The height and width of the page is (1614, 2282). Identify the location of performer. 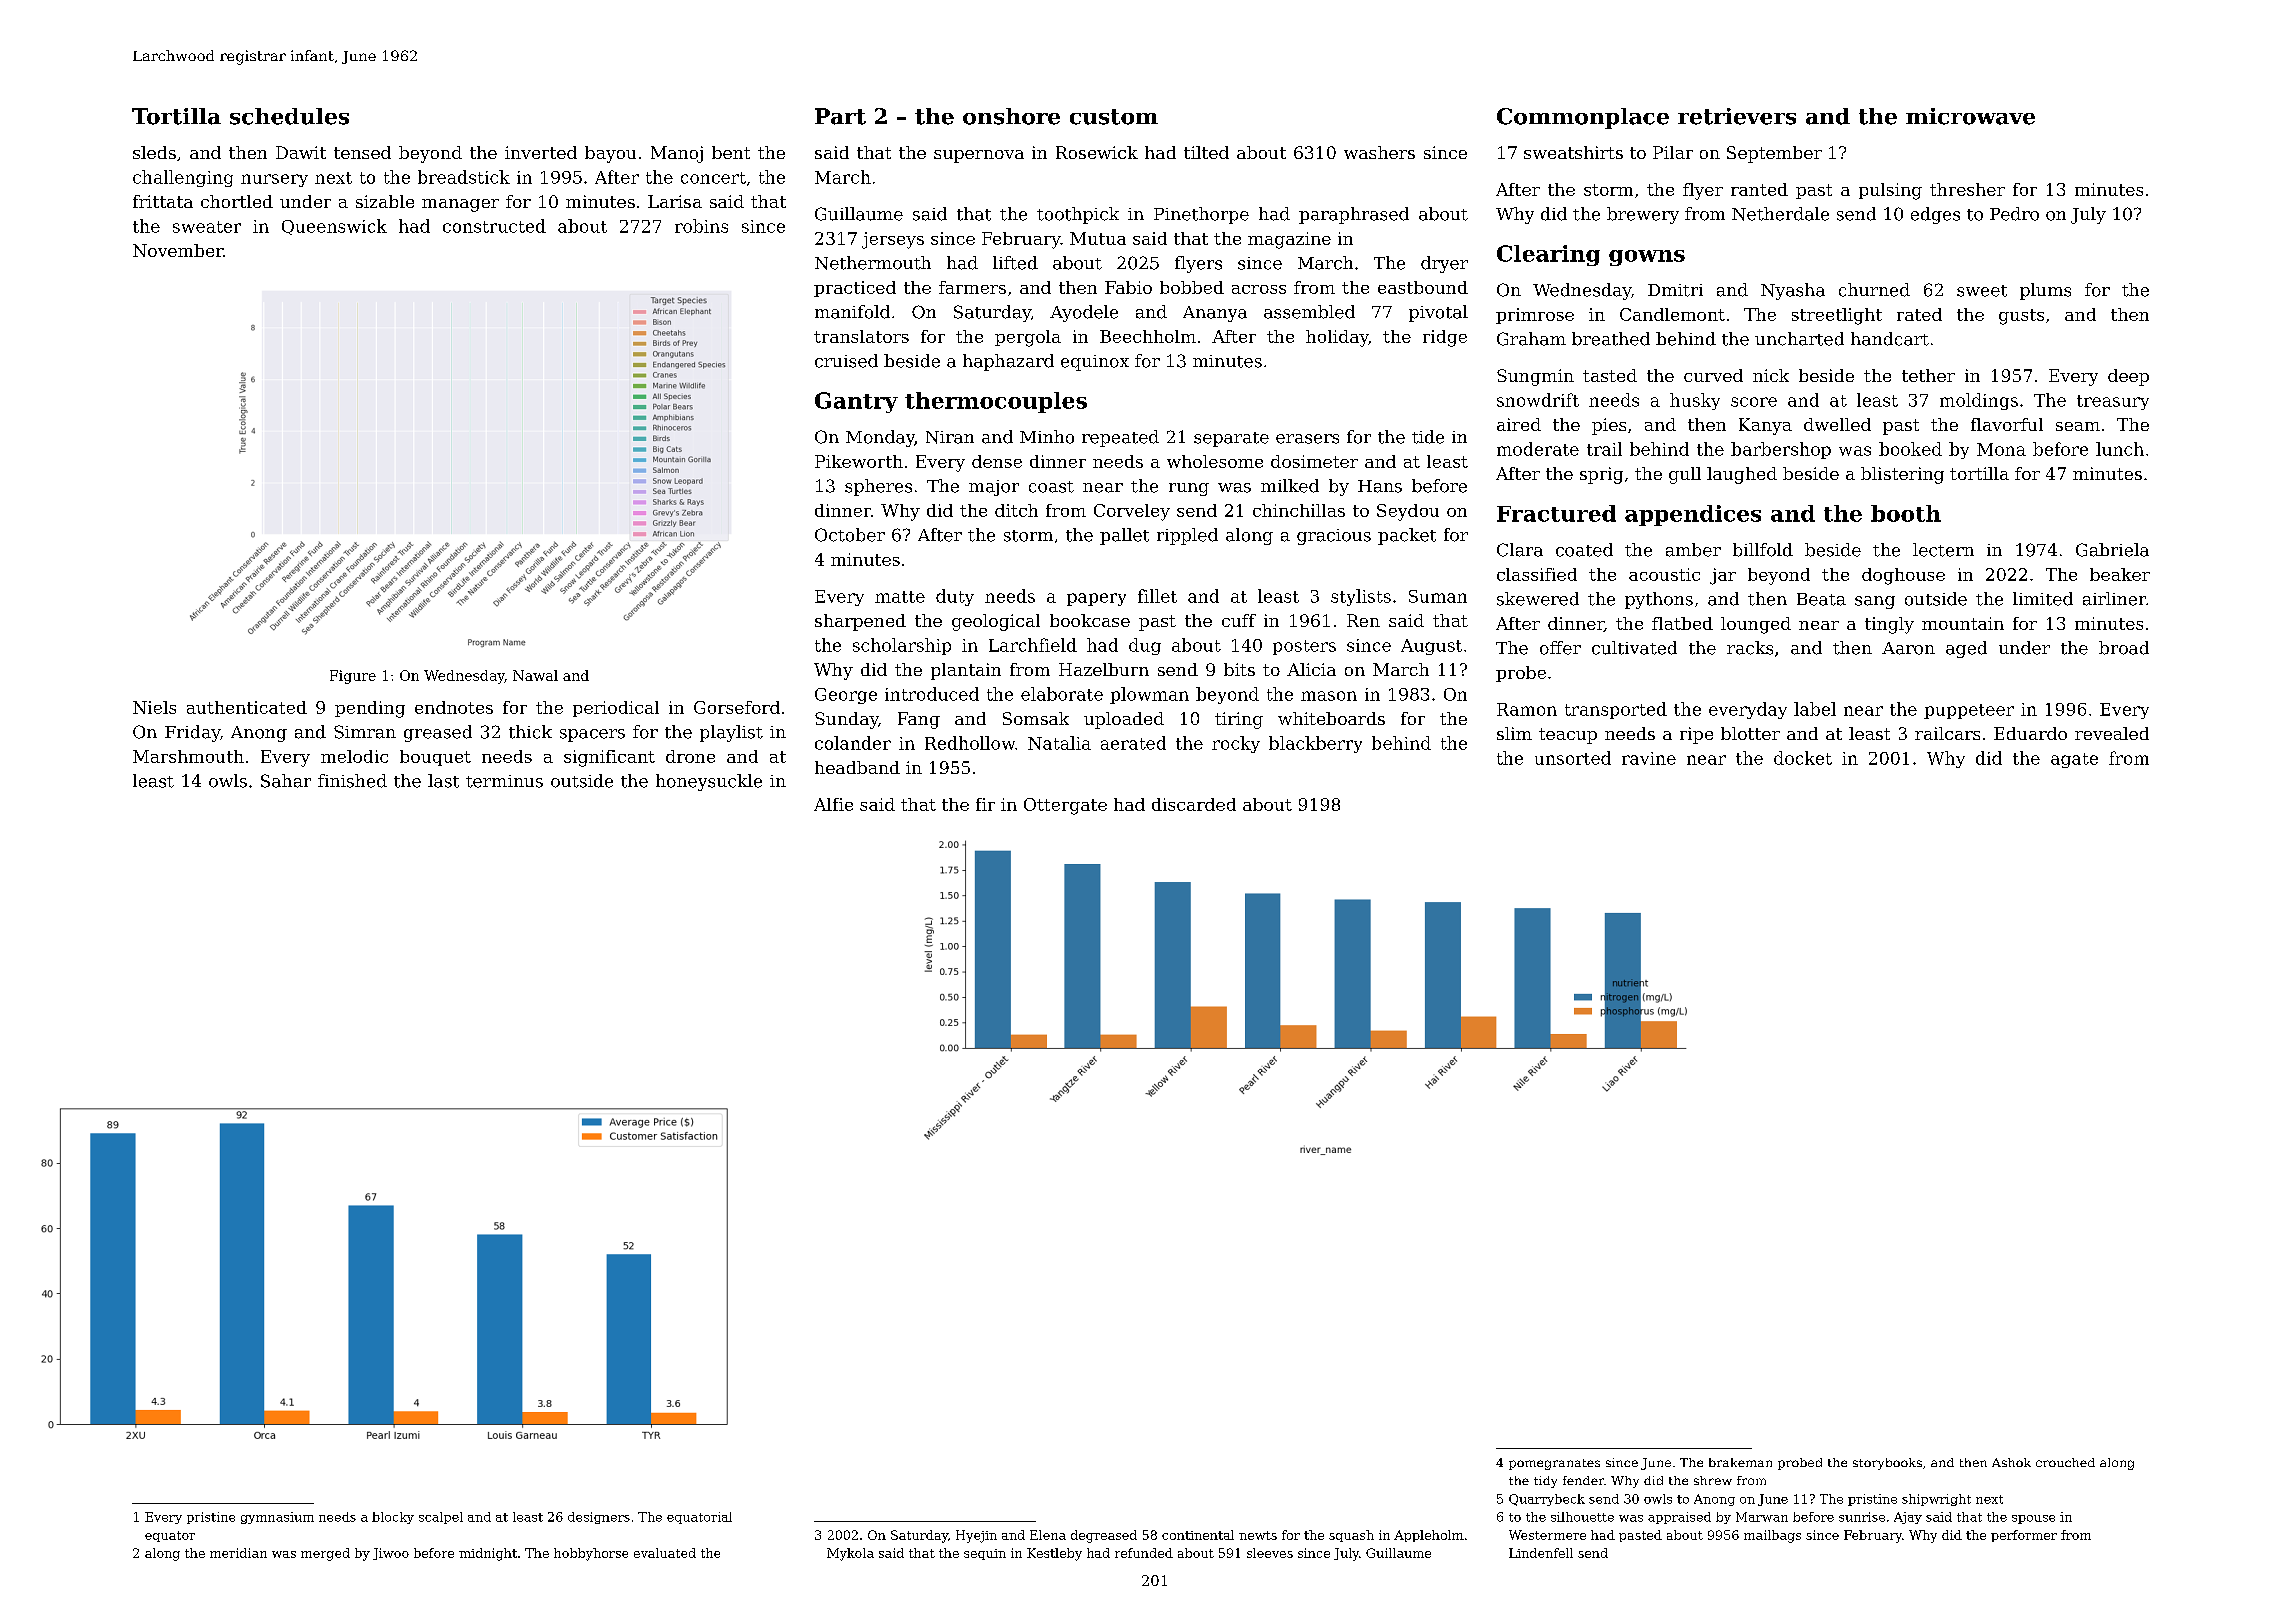
(2024, 1536).
